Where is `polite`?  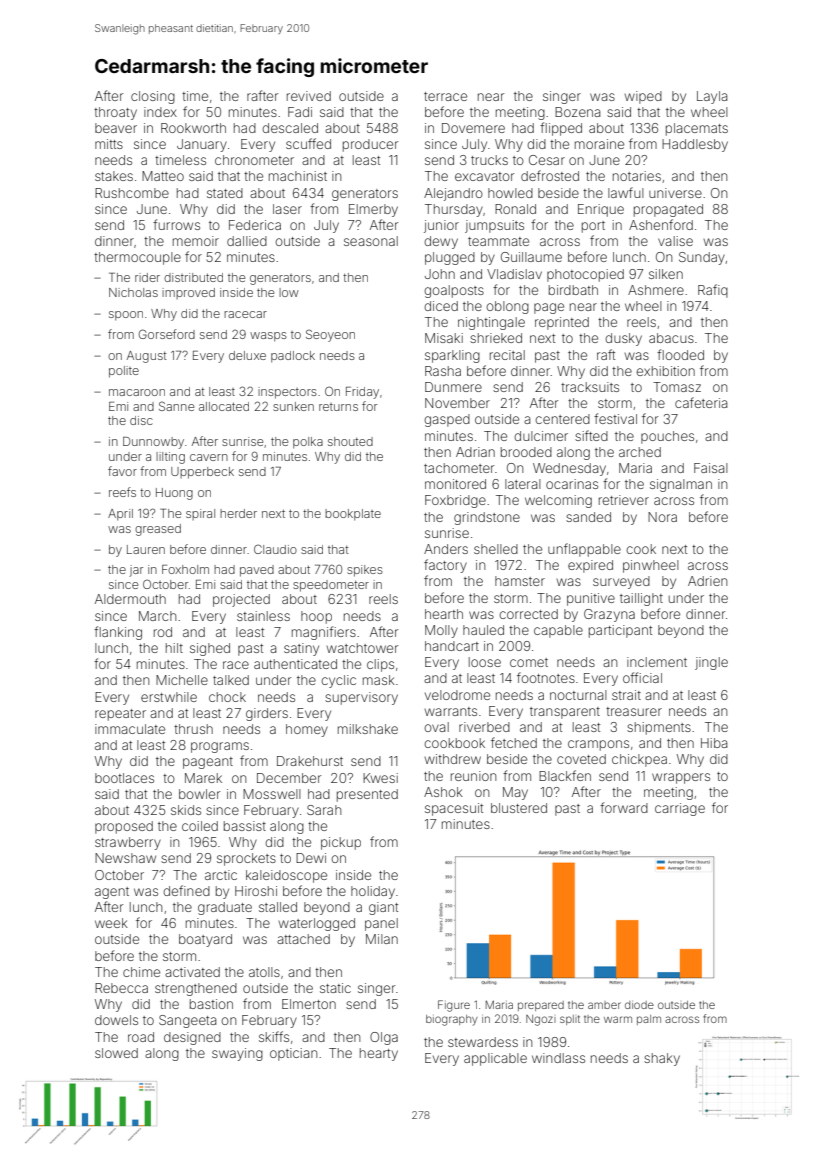 polite is located at coordinates (124, 372).
